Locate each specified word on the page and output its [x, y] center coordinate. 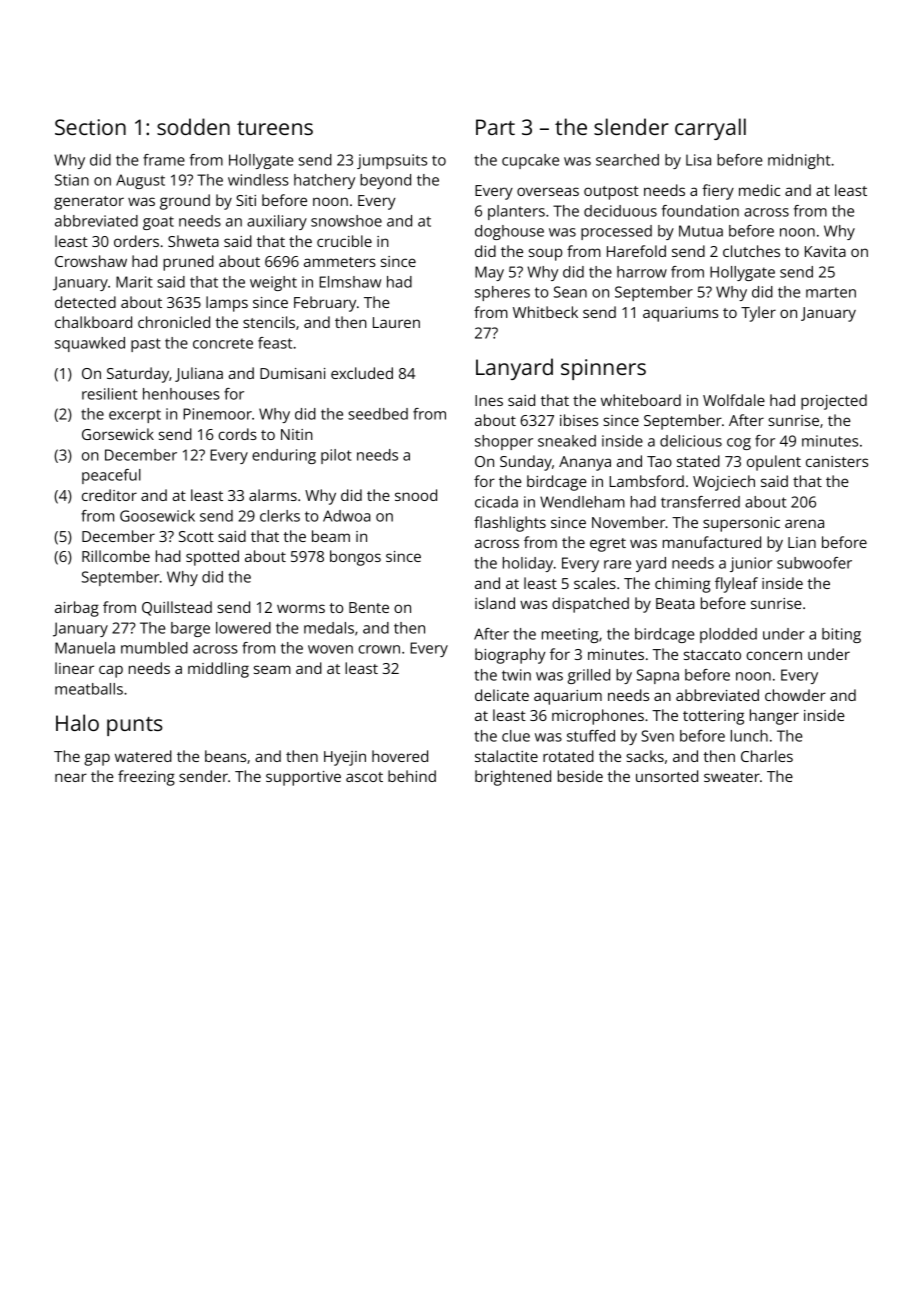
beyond [385, 181]
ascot [364, 777]
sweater [732, 777]
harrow [642, 272]
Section [90, 127]
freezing [146, 778]
